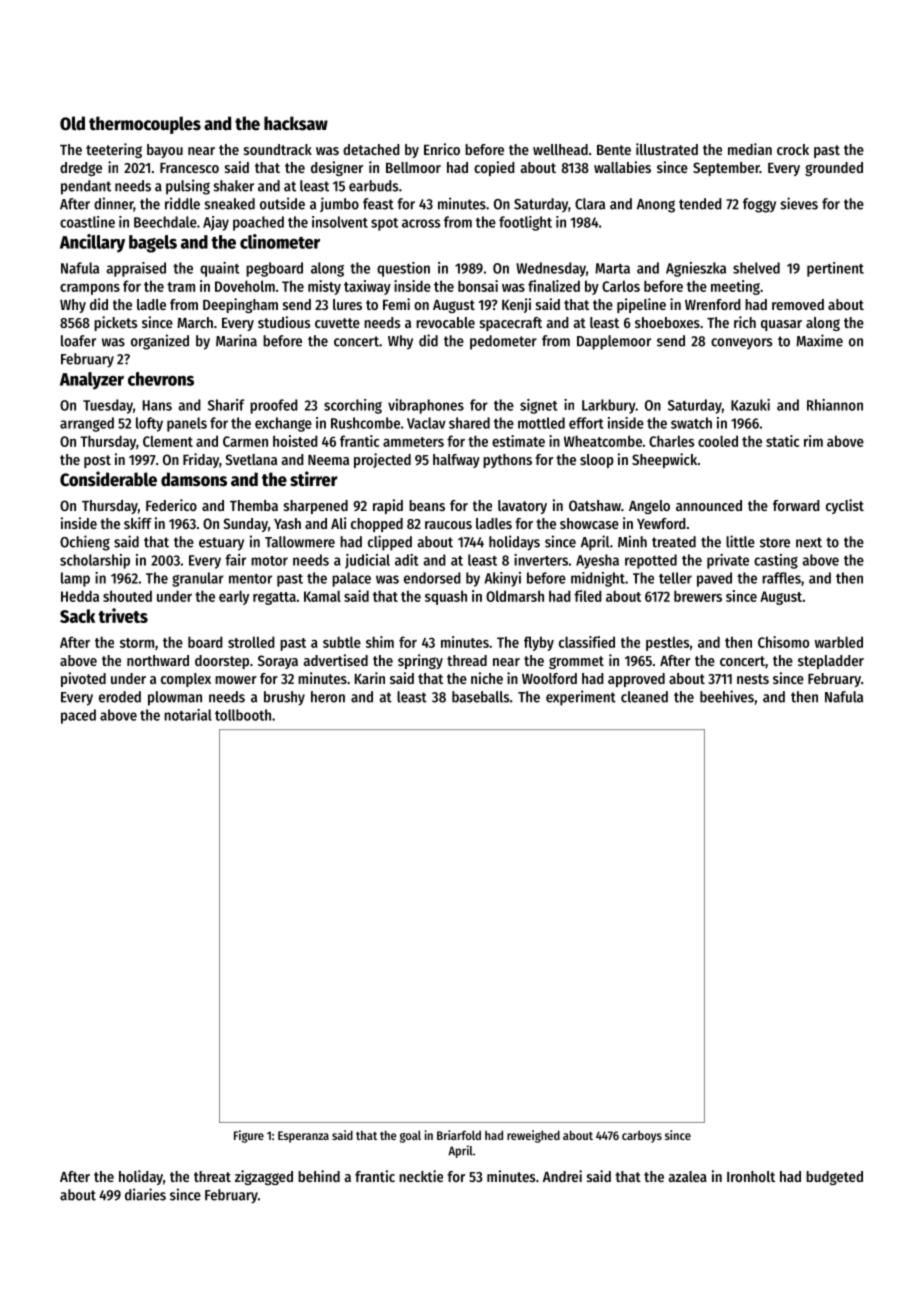 The width and height of the screenshot is (924, 1308). What do you see at coordinates (188, 715) in the screenshot?
I see `notarial` at bounding box center [188, 715].
